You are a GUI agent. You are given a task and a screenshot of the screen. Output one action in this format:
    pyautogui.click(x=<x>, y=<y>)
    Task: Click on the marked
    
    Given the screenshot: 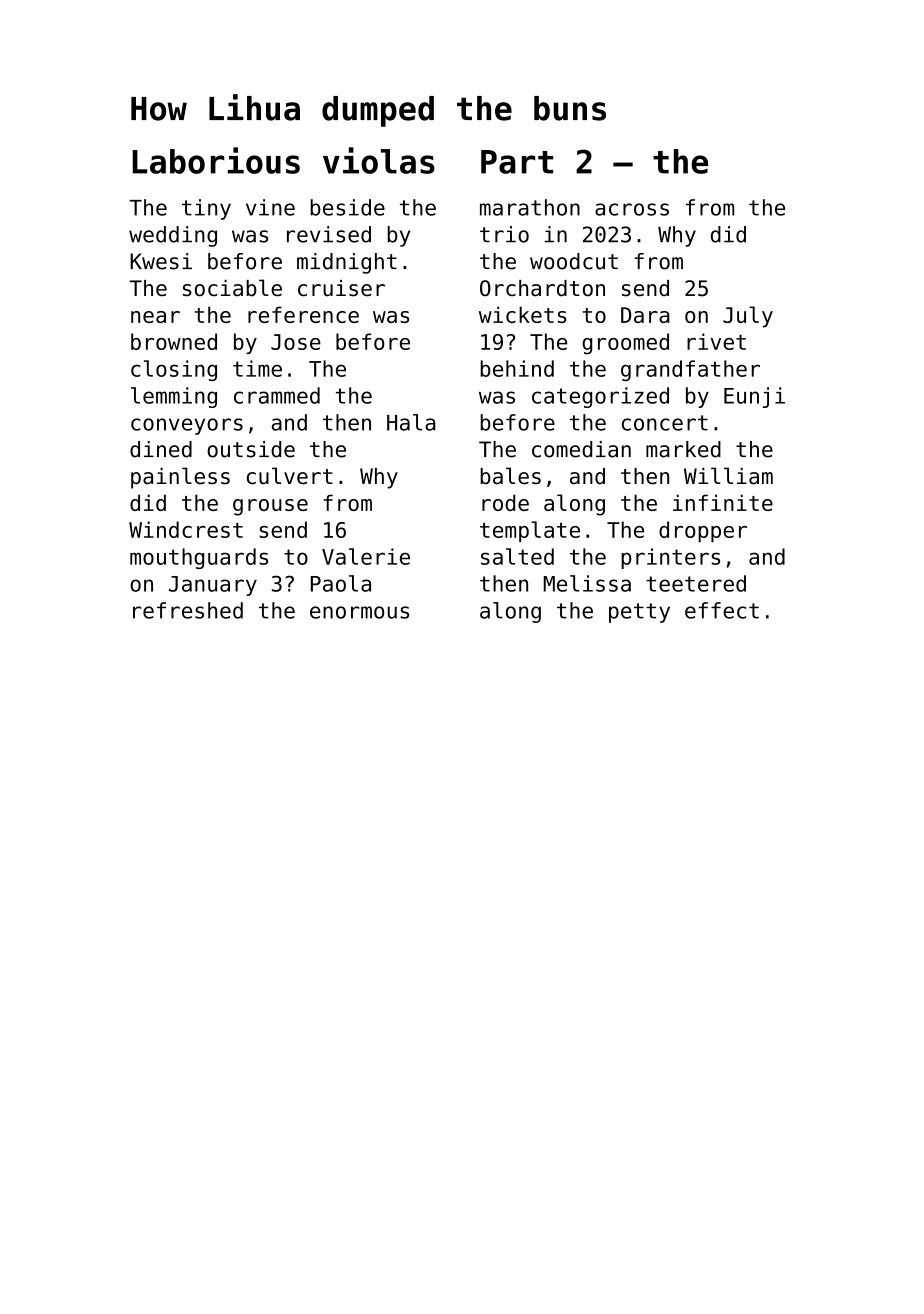 What is the action you would take?
    pyautogui.click(x=683, y=449)
